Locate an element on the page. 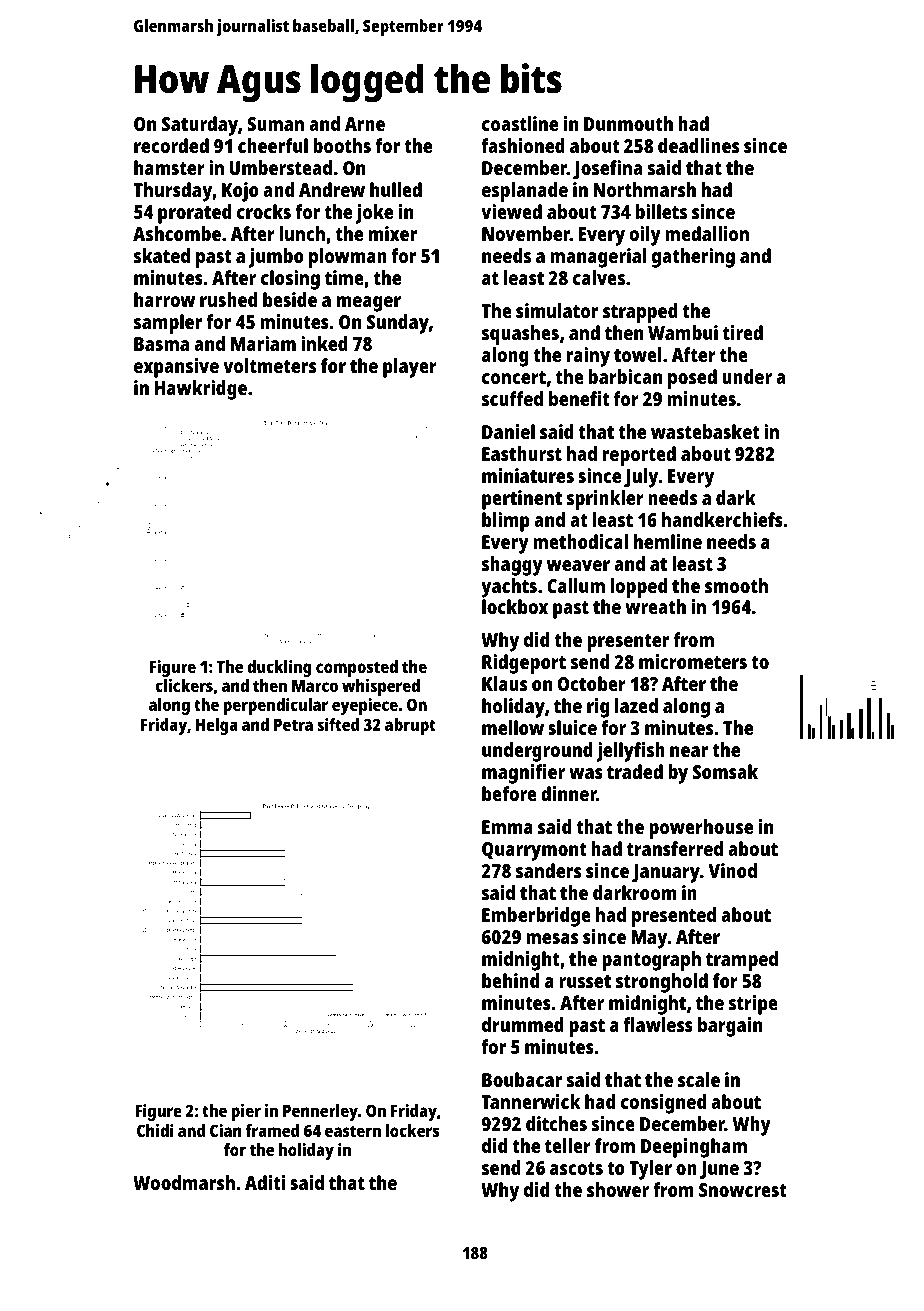 This document has height=1311, width=924. gathering is located at coordinates (693, 258).
